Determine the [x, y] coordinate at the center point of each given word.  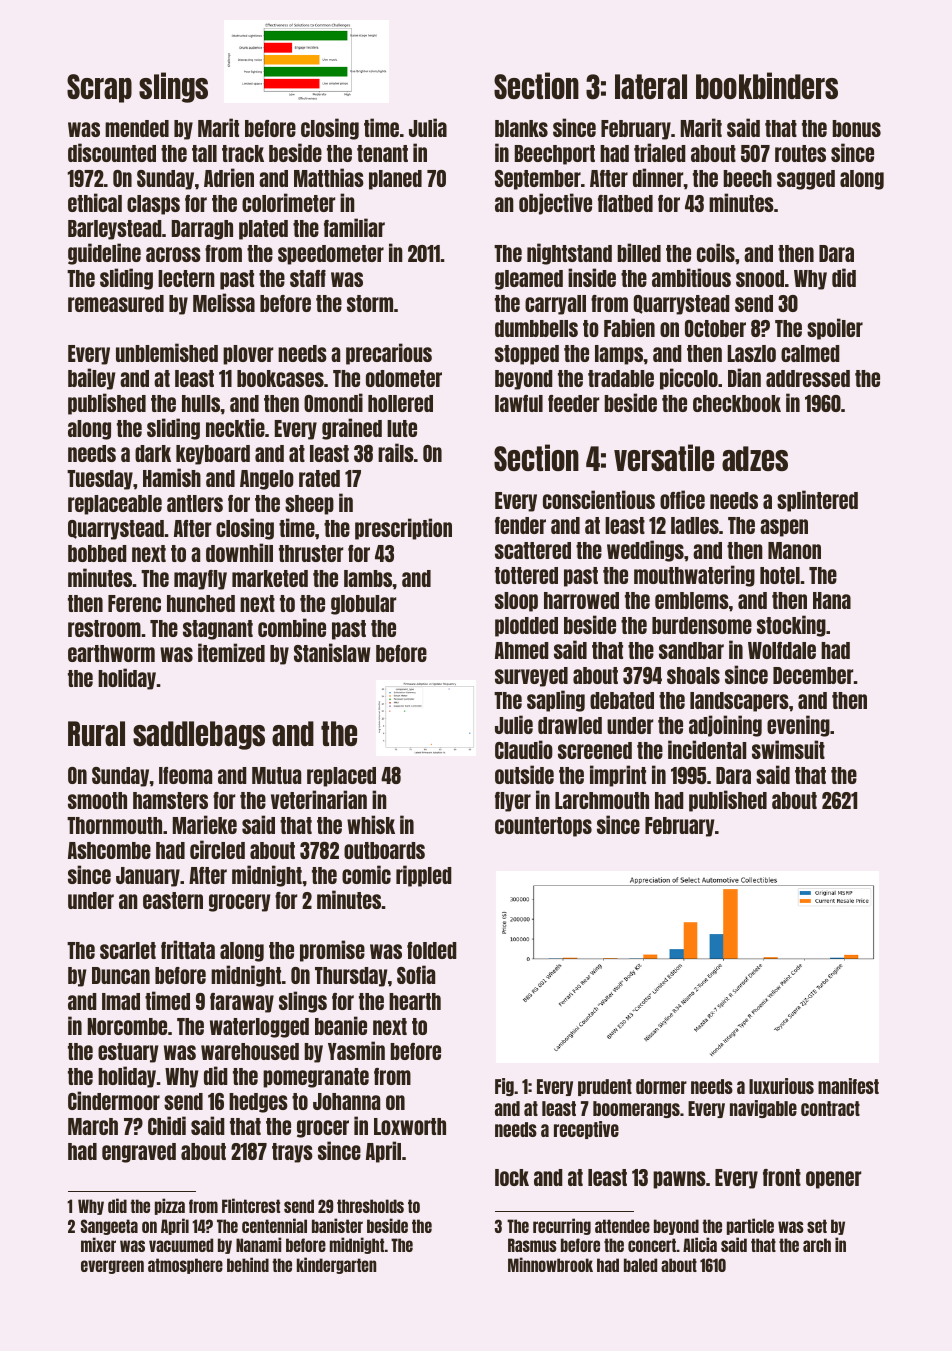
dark [153, 453]
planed [395, 180]
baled [640, 1265]
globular [363, 605]
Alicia [700, 1244]
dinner [658, 177]
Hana [832, 600]
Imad [121, 1001]
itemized [231, 652]
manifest [848, 1086]
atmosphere [185, 1266]
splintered [817, 501]
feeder [573, 403]
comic [366, 874]
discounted [112, 152]
